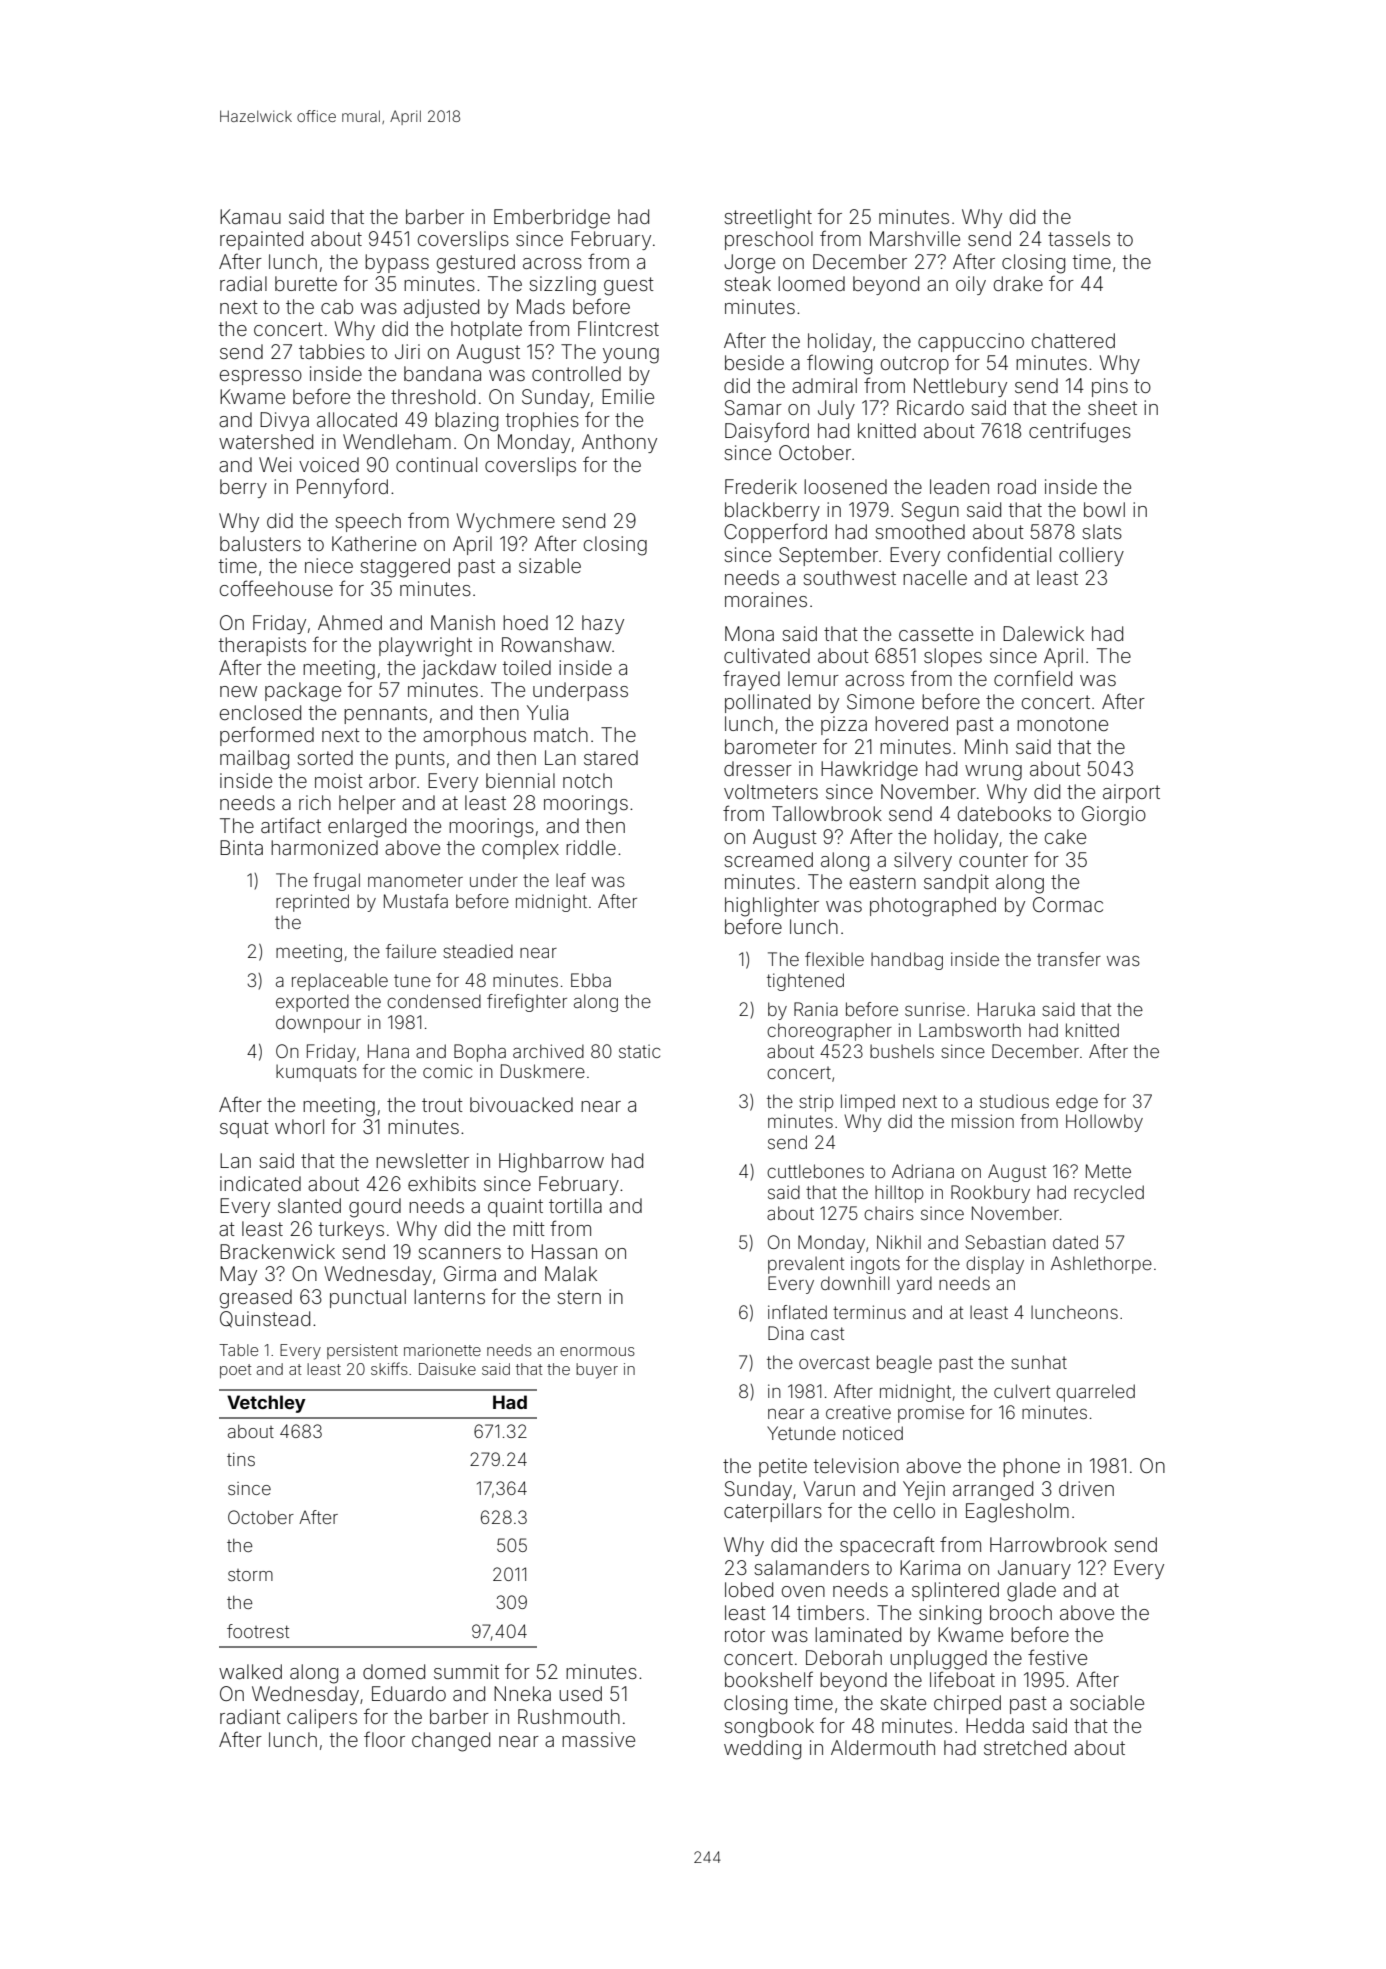 This document has height=1969, width=1386. What do you see at coordinates (520, 849) in the document?
I see `complex` at bounding box center [520, 849].
